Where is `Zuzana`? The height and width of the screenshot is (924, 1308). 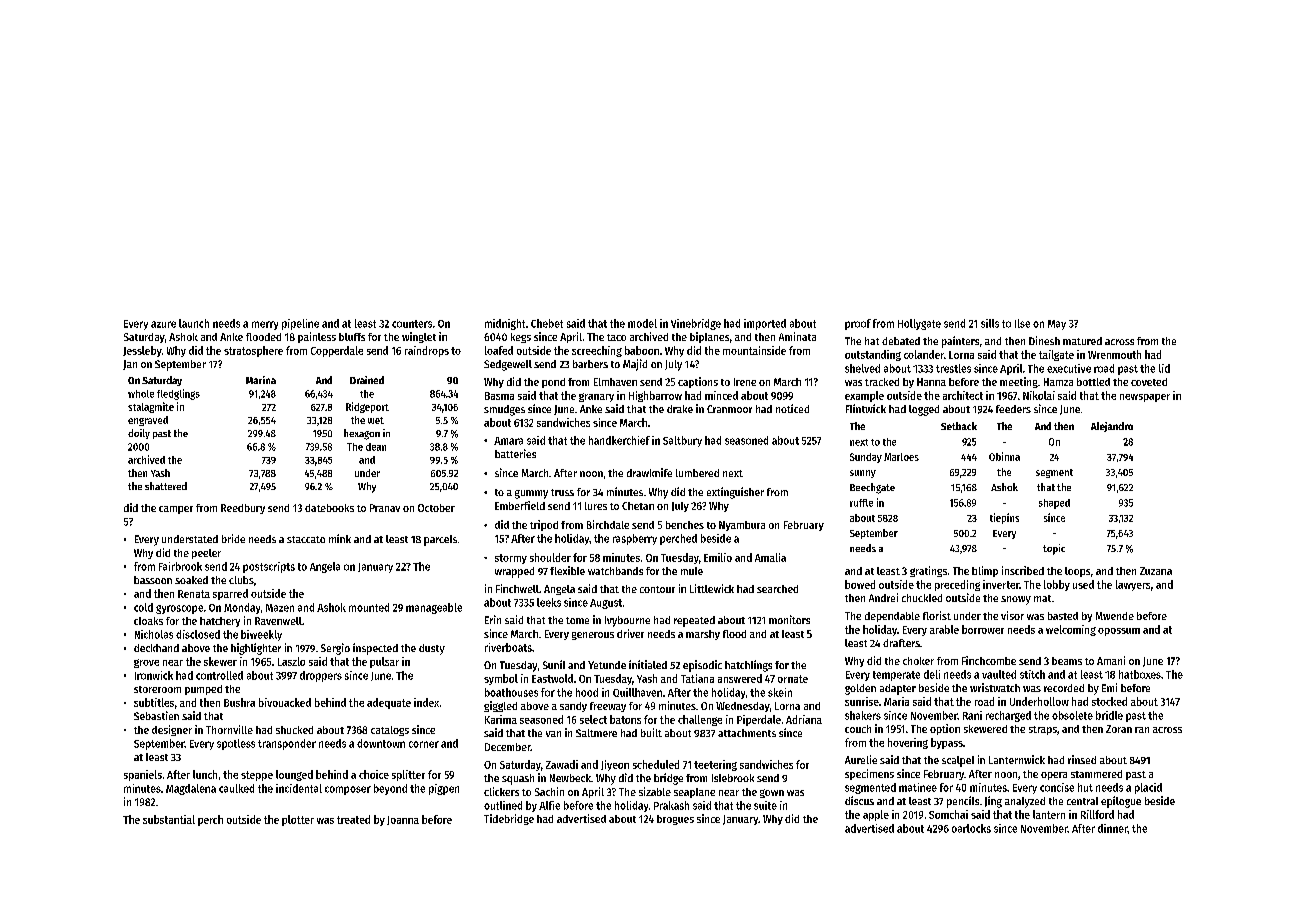
Zuzana is located at coordinates (1156, 571).
